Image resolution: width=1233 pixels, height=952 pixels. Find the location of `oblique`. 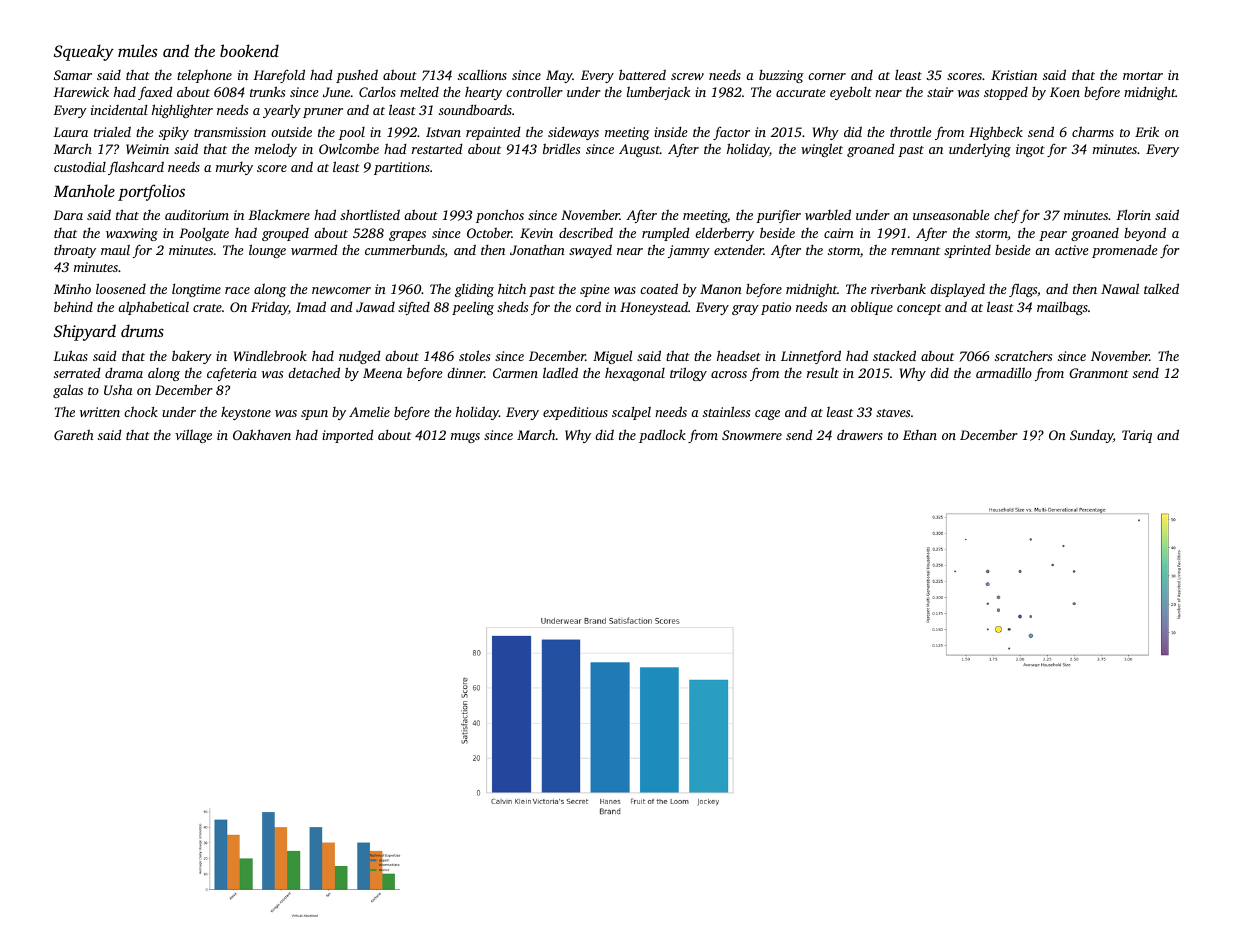

oblique is located at coordinates (872, 308).
